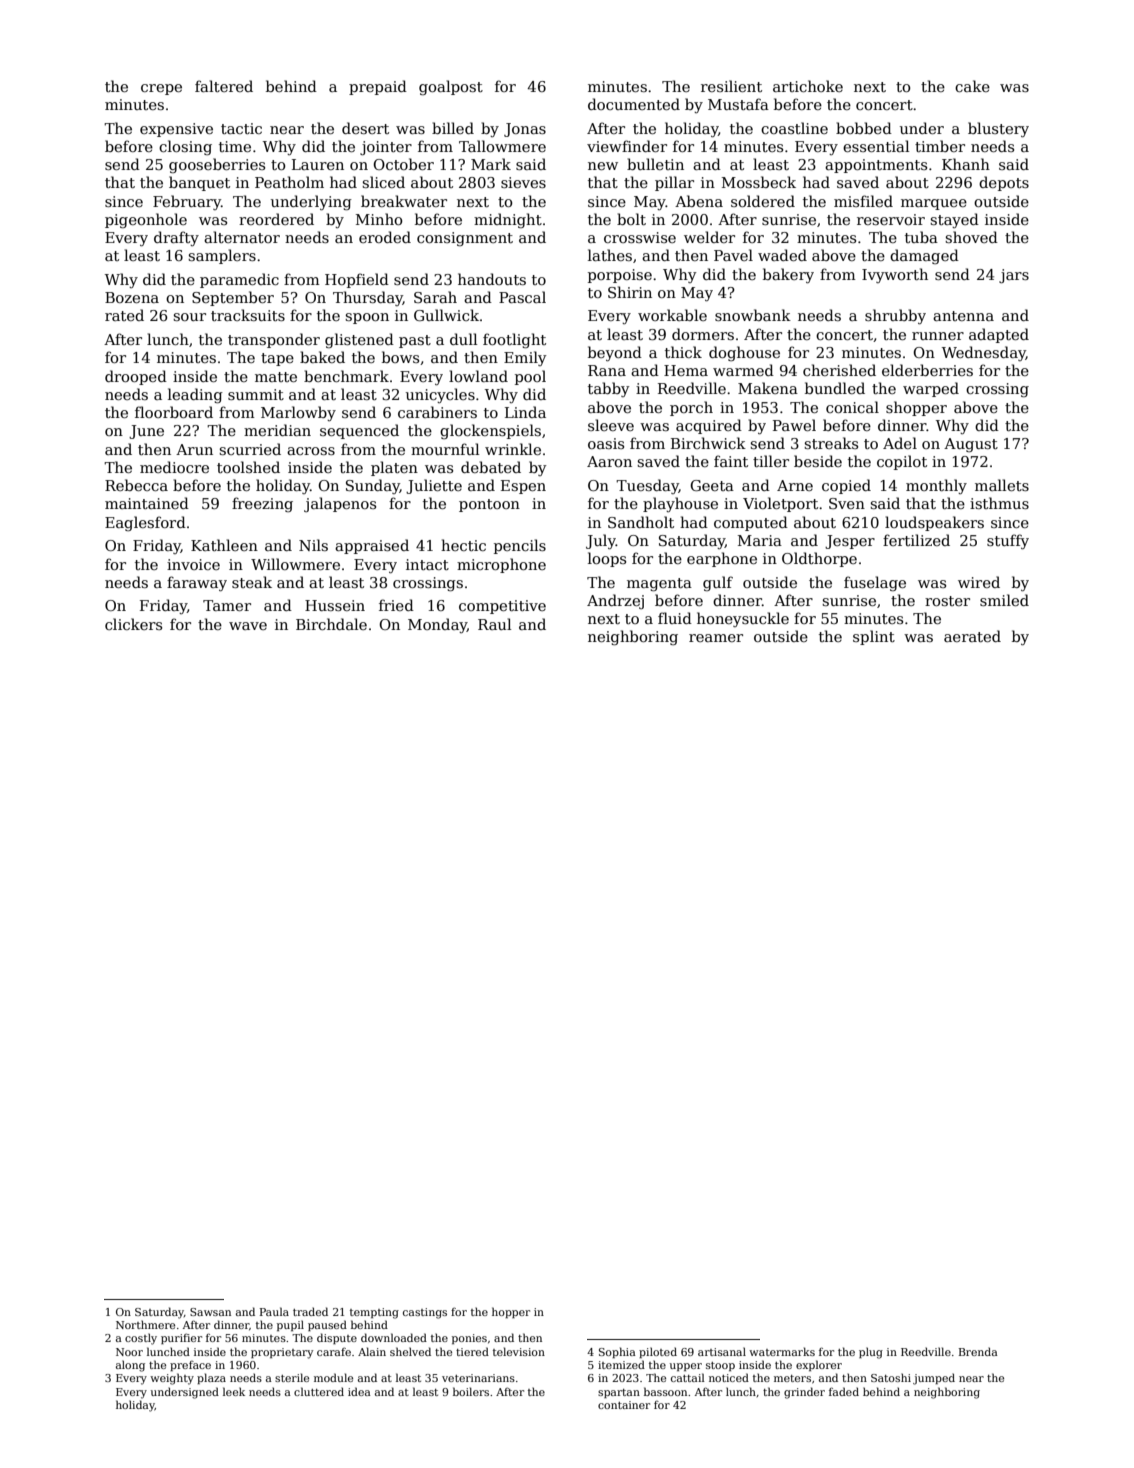  What do you see at coordinates (722, 1351) in the image?
I see `artisanal` at bounding box center [722, 1351].
